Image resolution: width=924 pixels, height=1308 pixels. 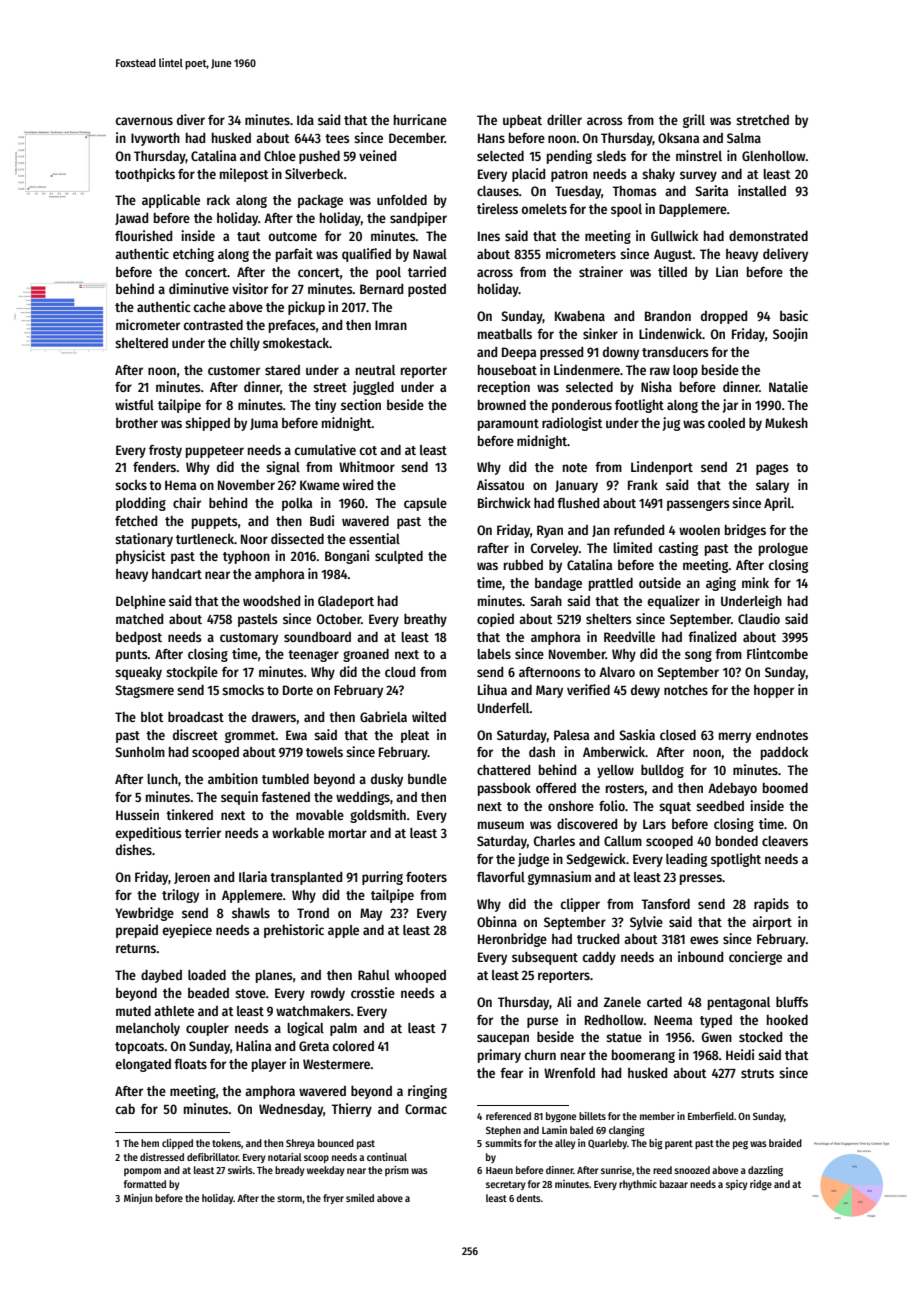 I want to click on caddy, so click(x=599, y=958).
